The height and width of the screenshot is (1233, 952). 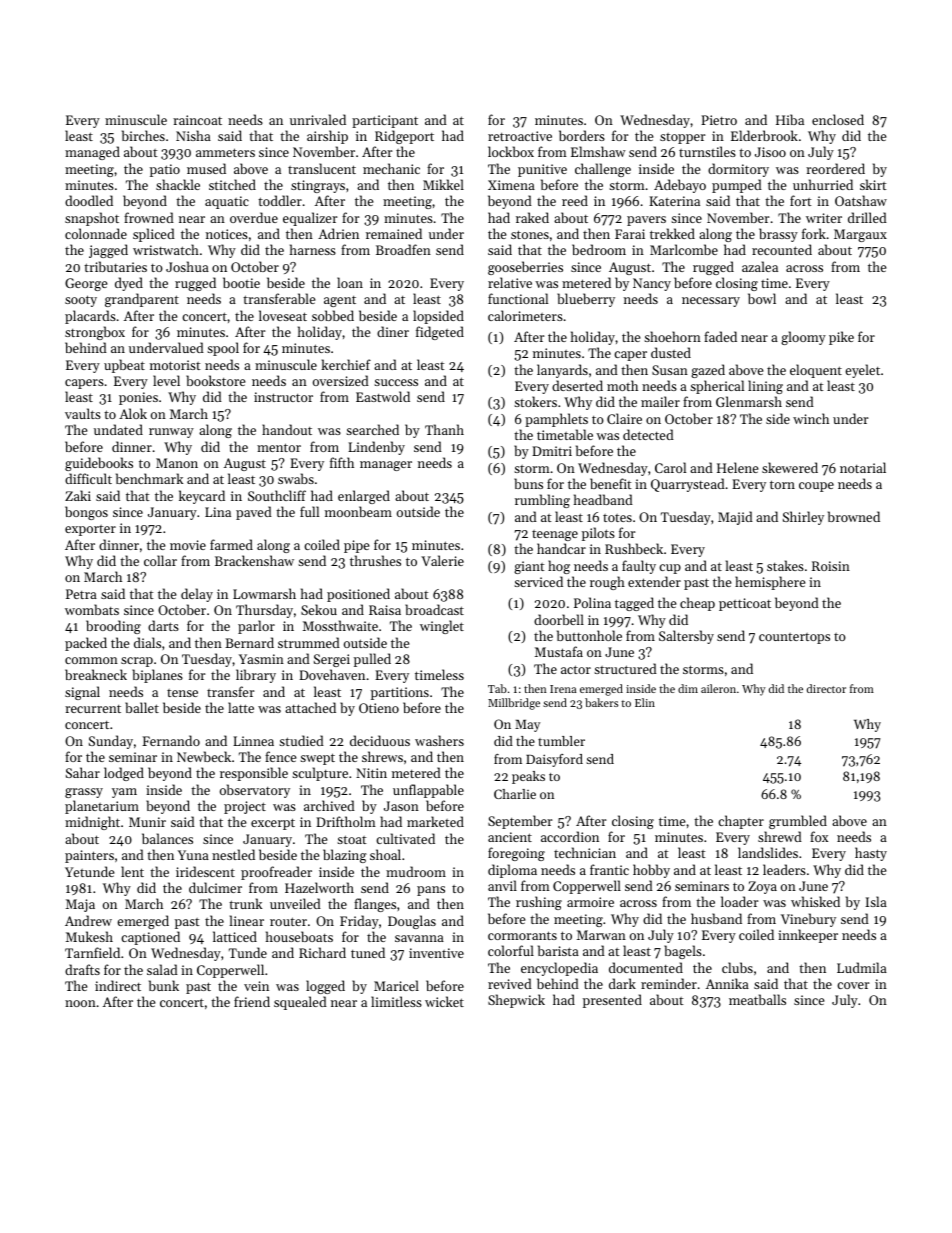 I want to click on Valerie, so click(x=442, y=560).
